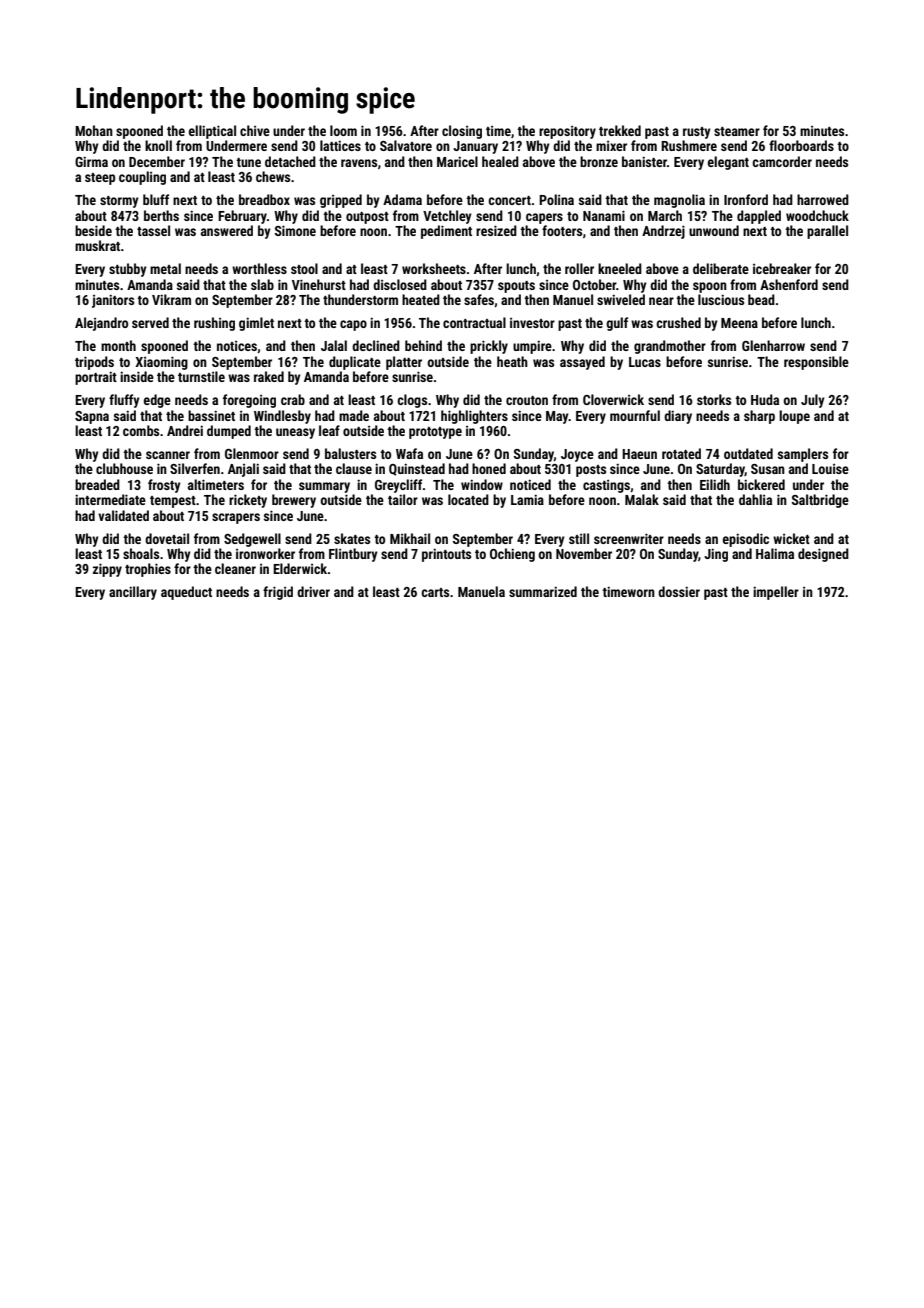 The image size is (924, 1308). I want to click on berths, so click(161, 215).
